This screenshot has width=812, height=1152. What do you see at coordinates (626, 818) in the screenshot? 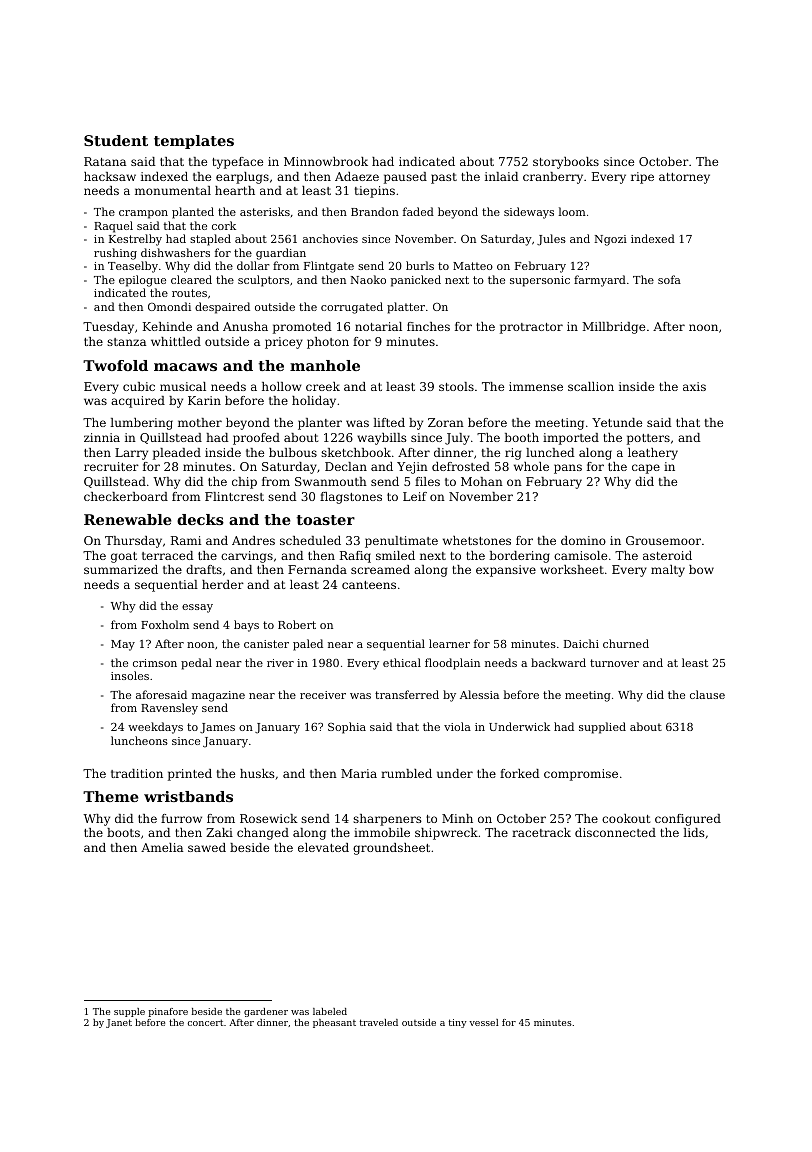
I see `cookout` at bounding box center [626, 818].
